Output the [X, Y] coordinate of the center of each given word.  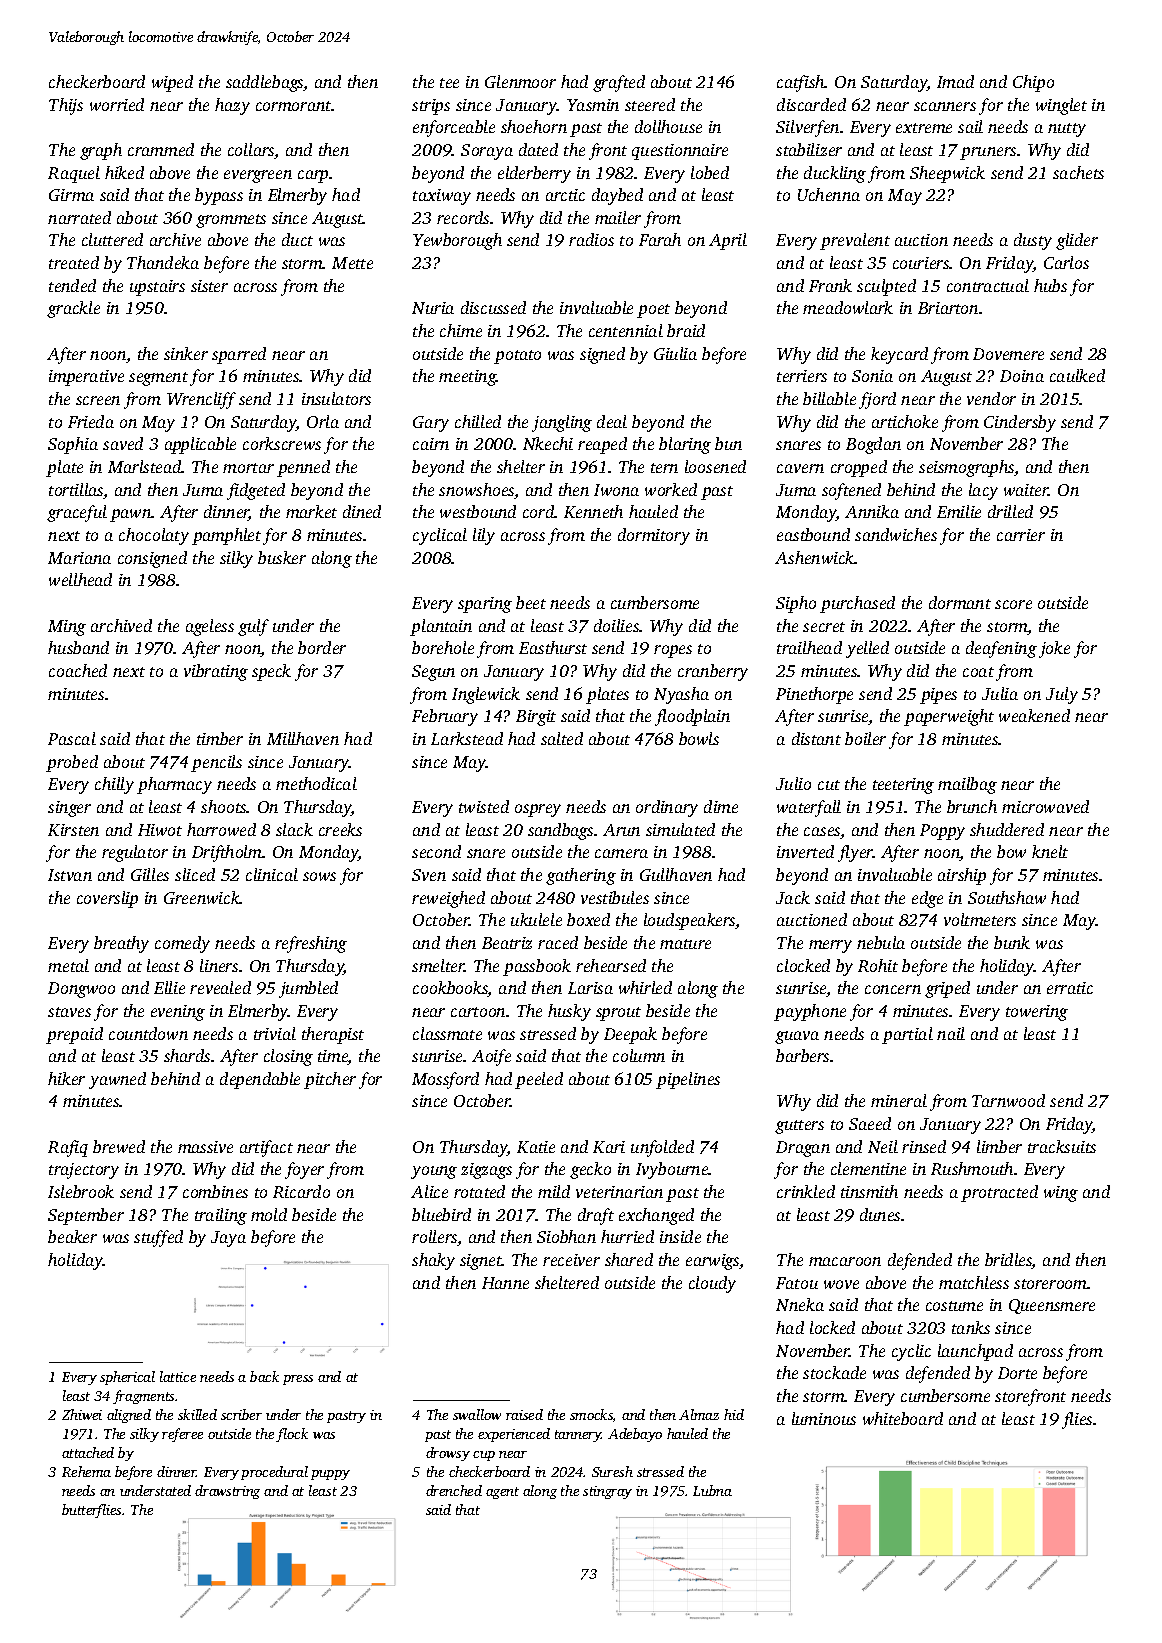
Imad [955, 81]
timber [220, 738]
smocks [591, 1414]
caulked [1077, 375]
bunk [1012, 942]
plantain [441, 627]
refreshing [311, 944]
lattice [178, 1376]
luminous [824, 1418]
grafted [619, 83]
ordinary [667, 808]
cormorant [294, 106]
